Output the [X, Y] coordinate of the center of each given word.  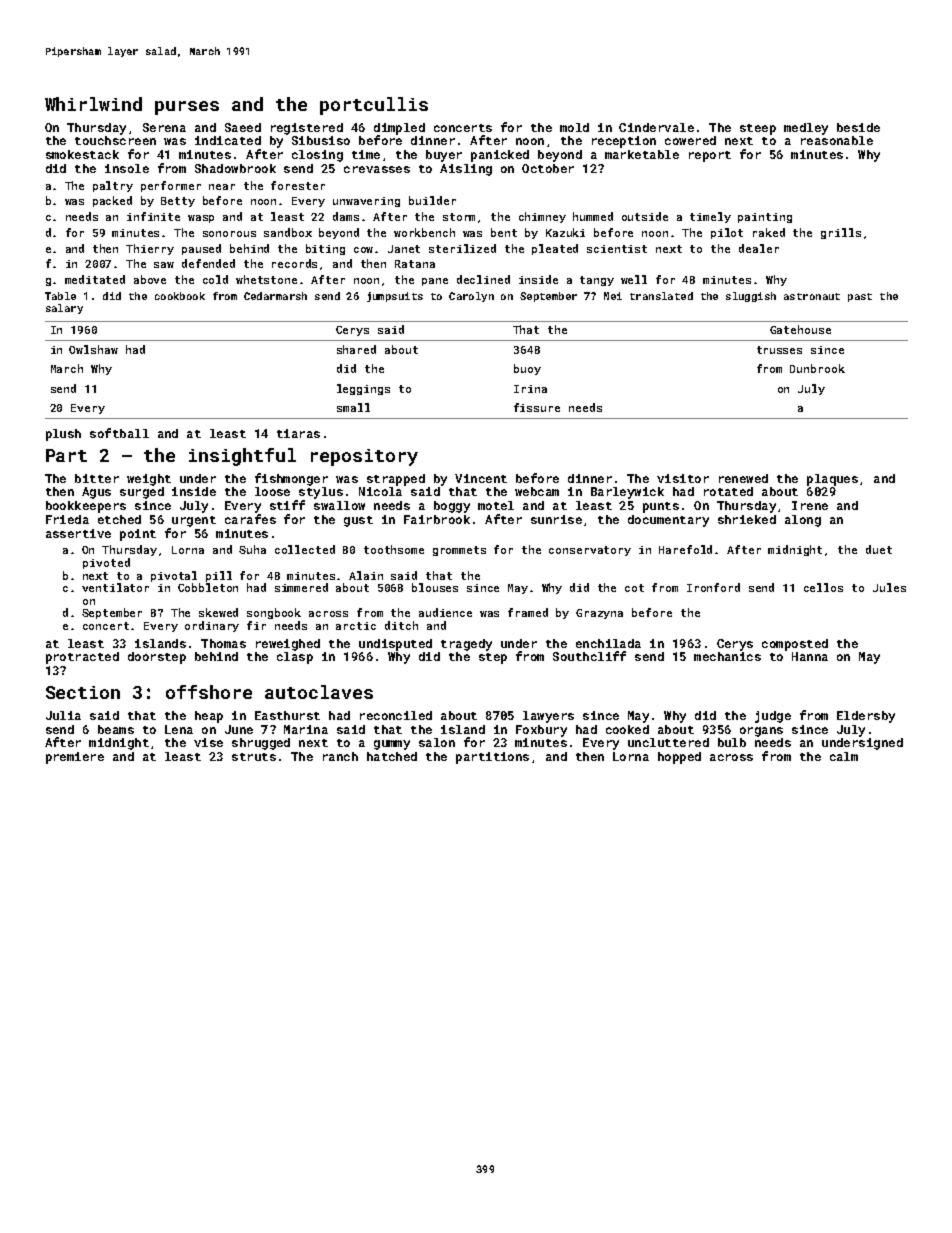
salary [64, 309]
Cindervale [656, 127]
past [860, 297]
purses [187, 108]
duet [879, 549]
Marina [306, 729]
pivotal [174, 576]
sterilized [462, 248]
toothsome [394, 549]
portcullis [374, 106]
